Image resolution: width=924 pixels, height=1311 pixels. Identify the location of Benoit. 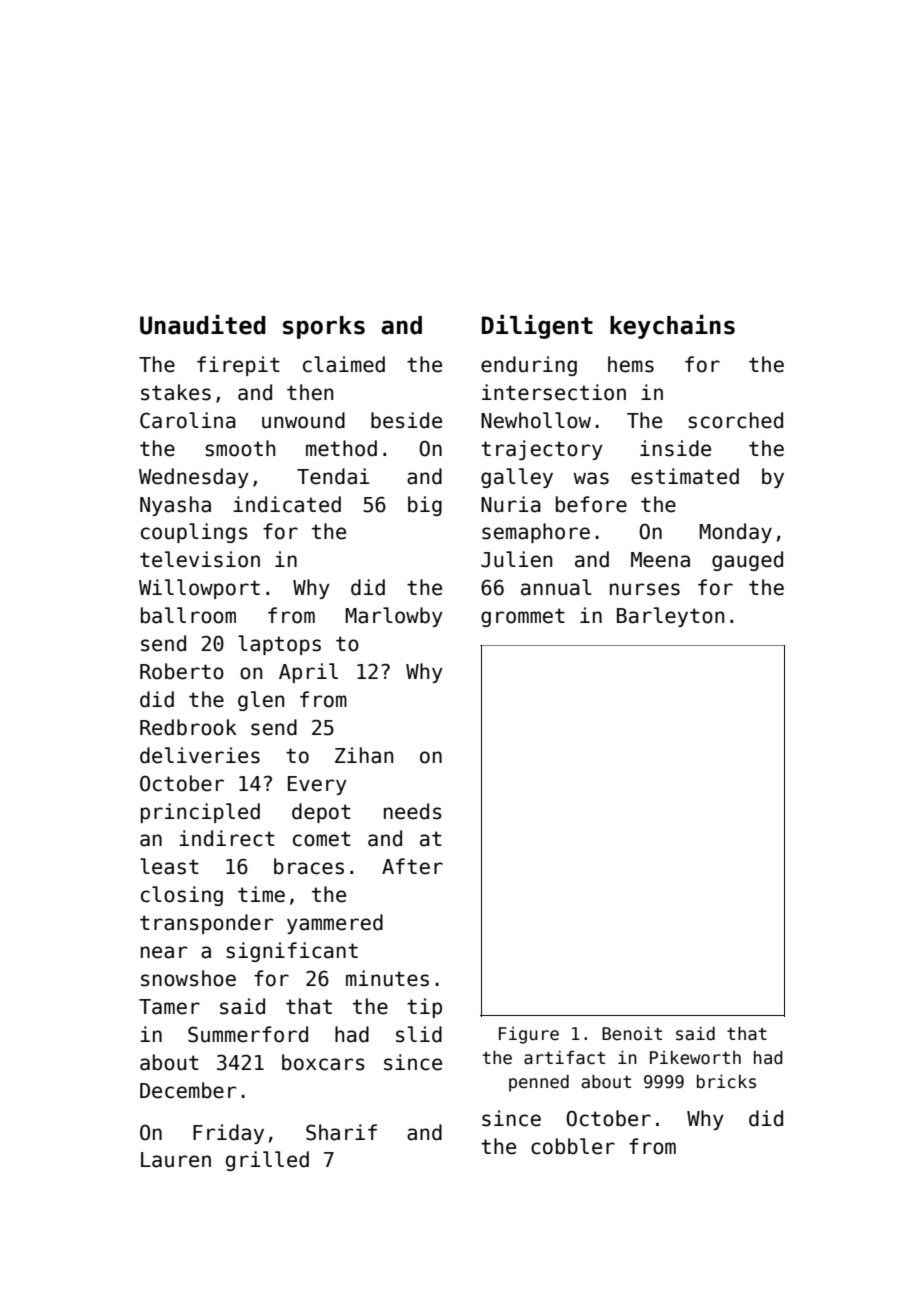
(632, 1033).
